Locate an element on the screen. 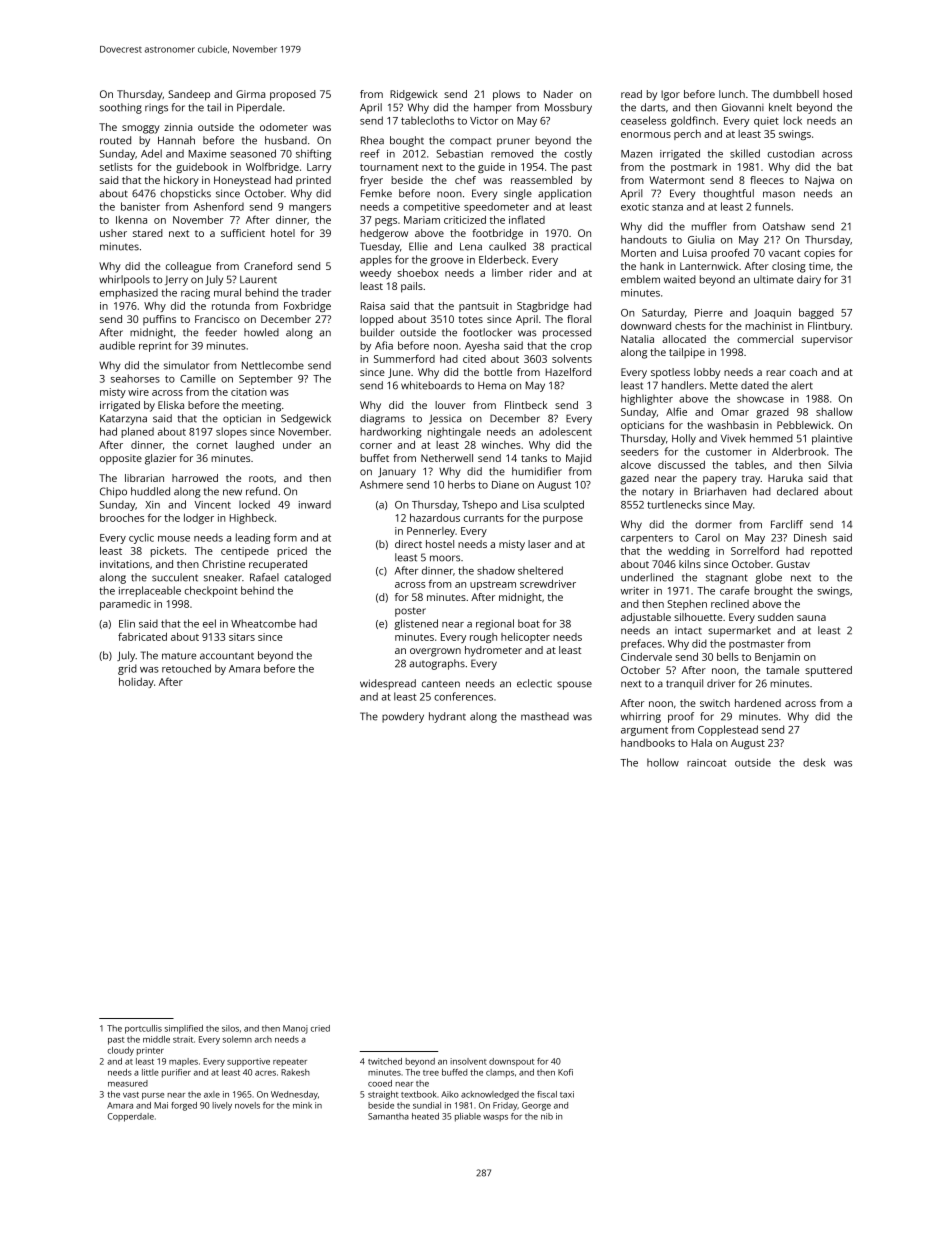 This screenshot has width=952, height=1233. raincoat is located at coordinates (706, 763).
